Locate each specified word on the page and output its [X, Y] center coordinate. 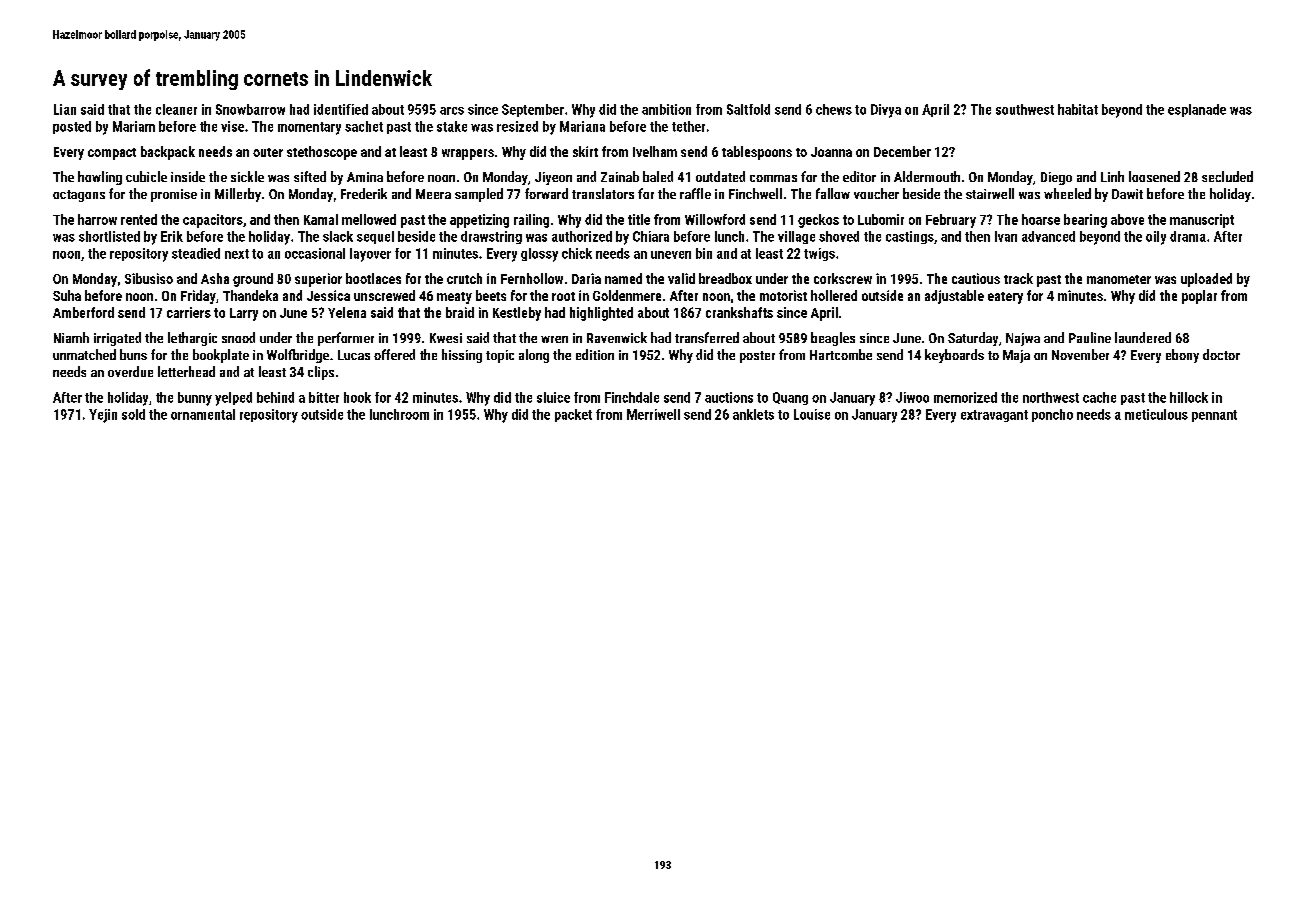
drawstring [491, 237]
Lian [65, 109]
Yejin [103, 416]
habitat [1078, 109]
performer [346, 339]
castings [910, 237]
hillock [1189, 397]
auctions [729, 397]
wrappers [468, 154]
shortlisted [109, 236]
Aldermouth [927, 176]
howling [100, 178]
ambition [666, 109]
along [534, 356]
